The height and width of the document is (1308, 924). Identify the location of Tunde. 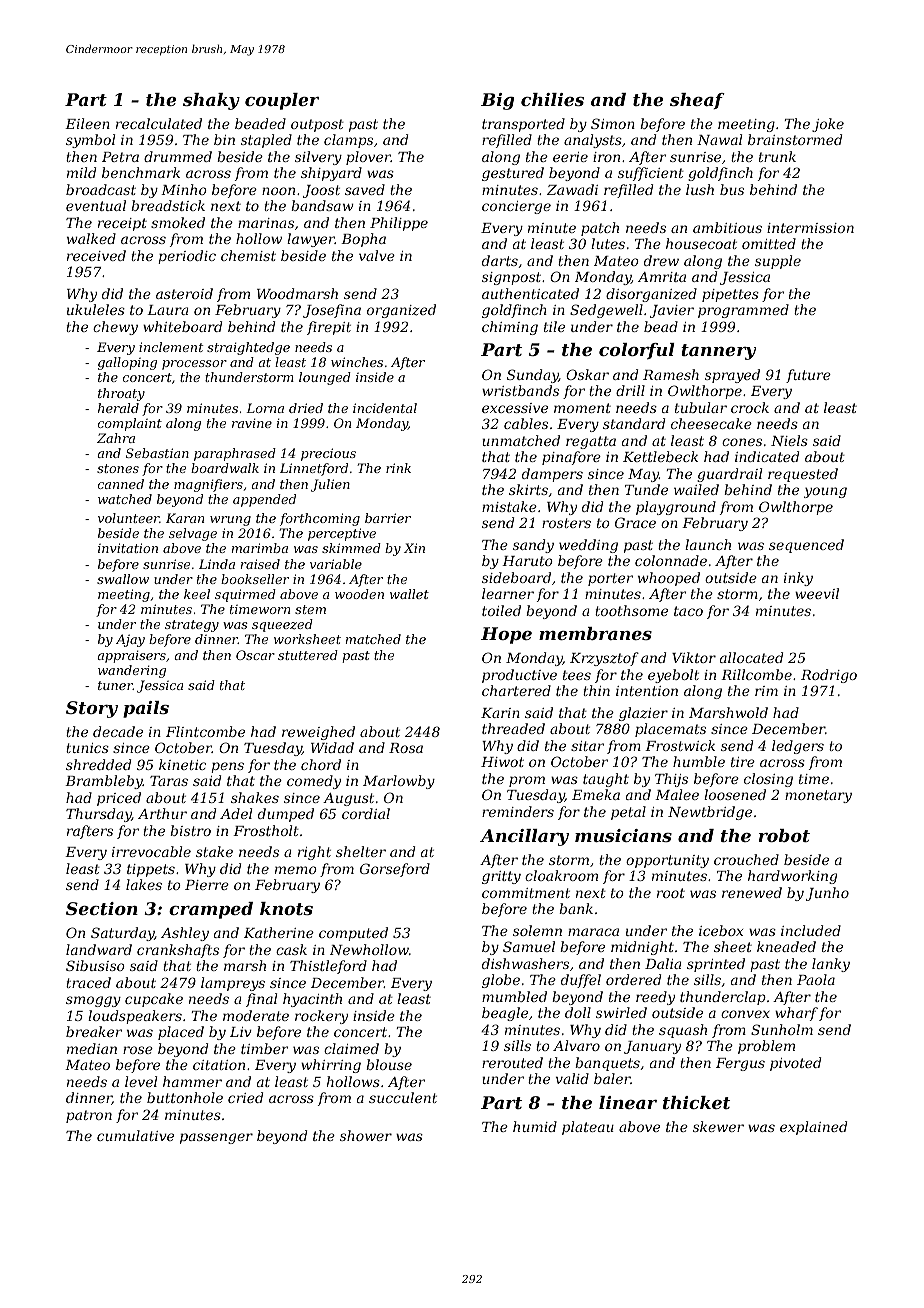
(646, 489).
